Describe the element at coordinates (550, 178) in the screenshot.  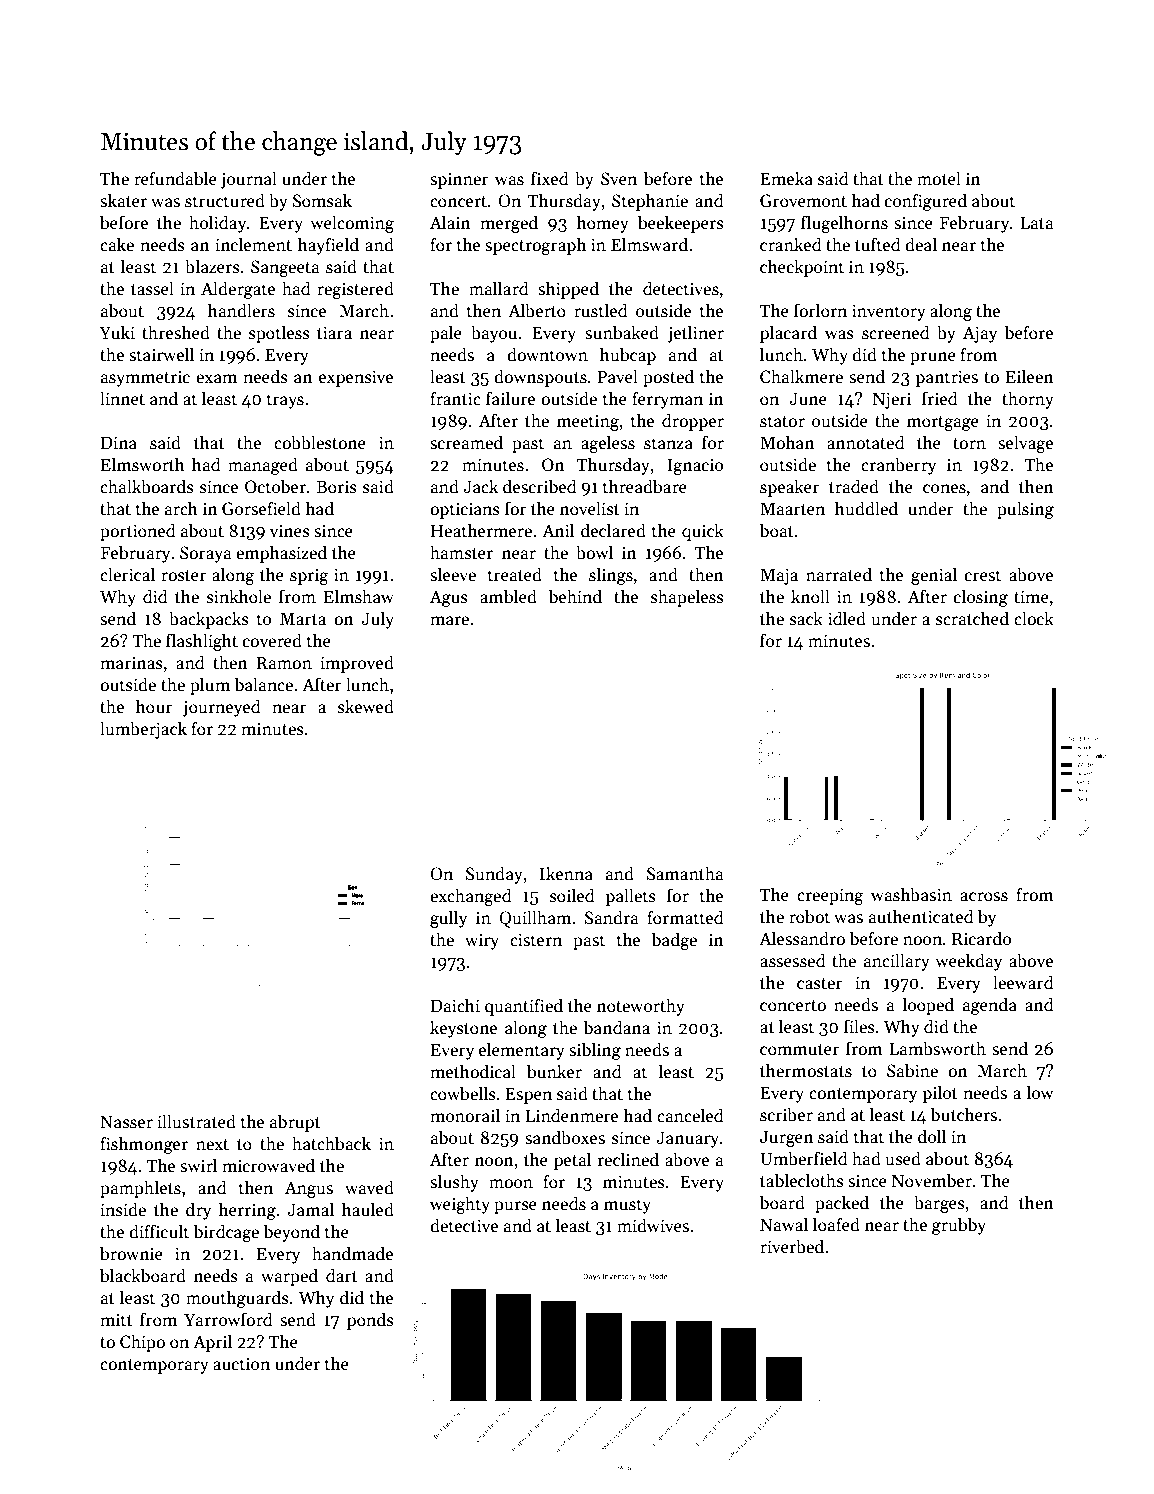
I see `fixed` at that location.
